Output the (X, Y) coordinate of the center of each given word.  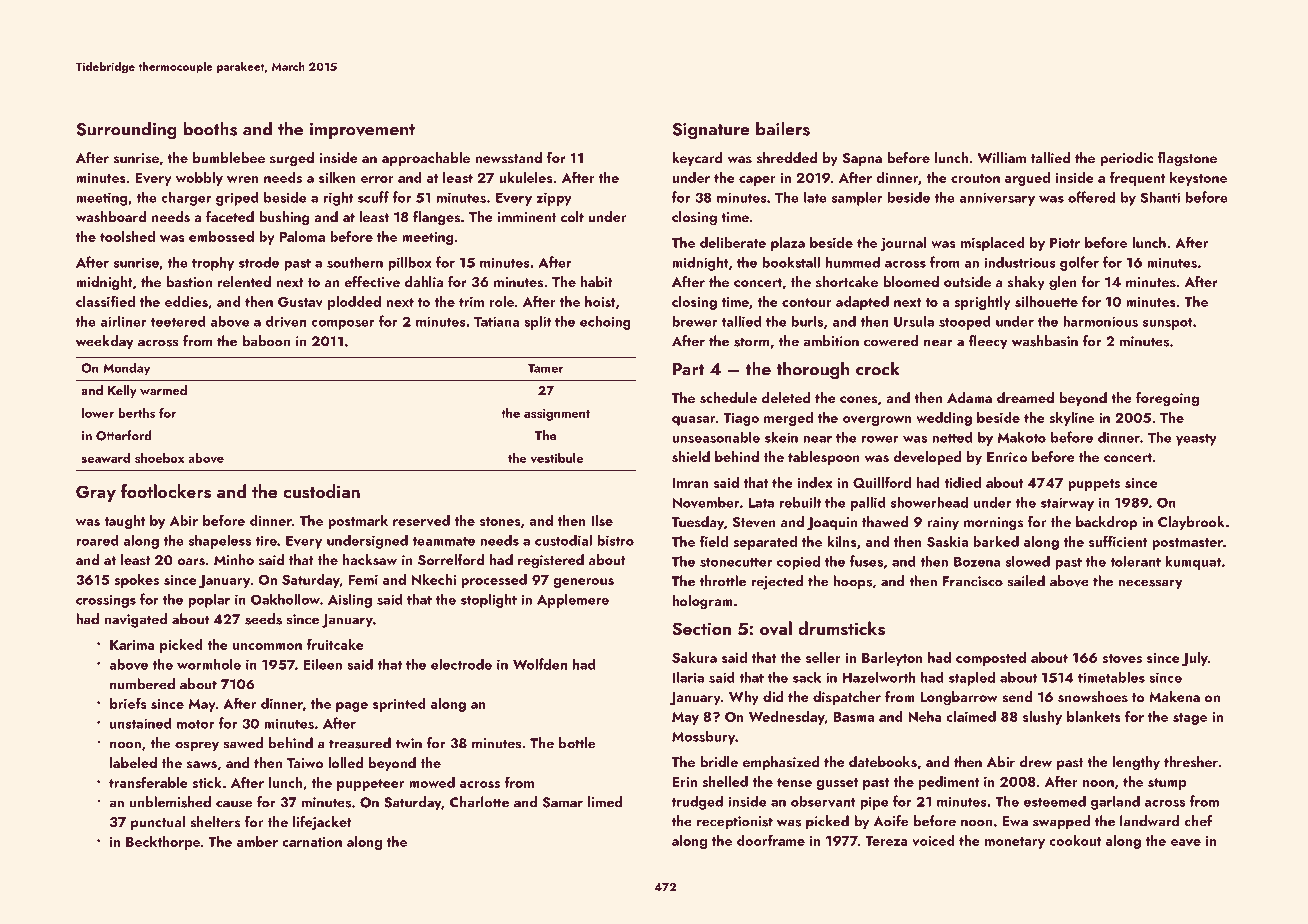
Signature (711, 131)
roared (97, 540)
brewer (695, 321)
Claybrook (1191, 523)
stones (500, 521)
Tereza (886, 841)
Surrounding (126, 130)
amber (257, 841)
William (1002, 157)
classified (105, 301)
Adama (969, 397)
